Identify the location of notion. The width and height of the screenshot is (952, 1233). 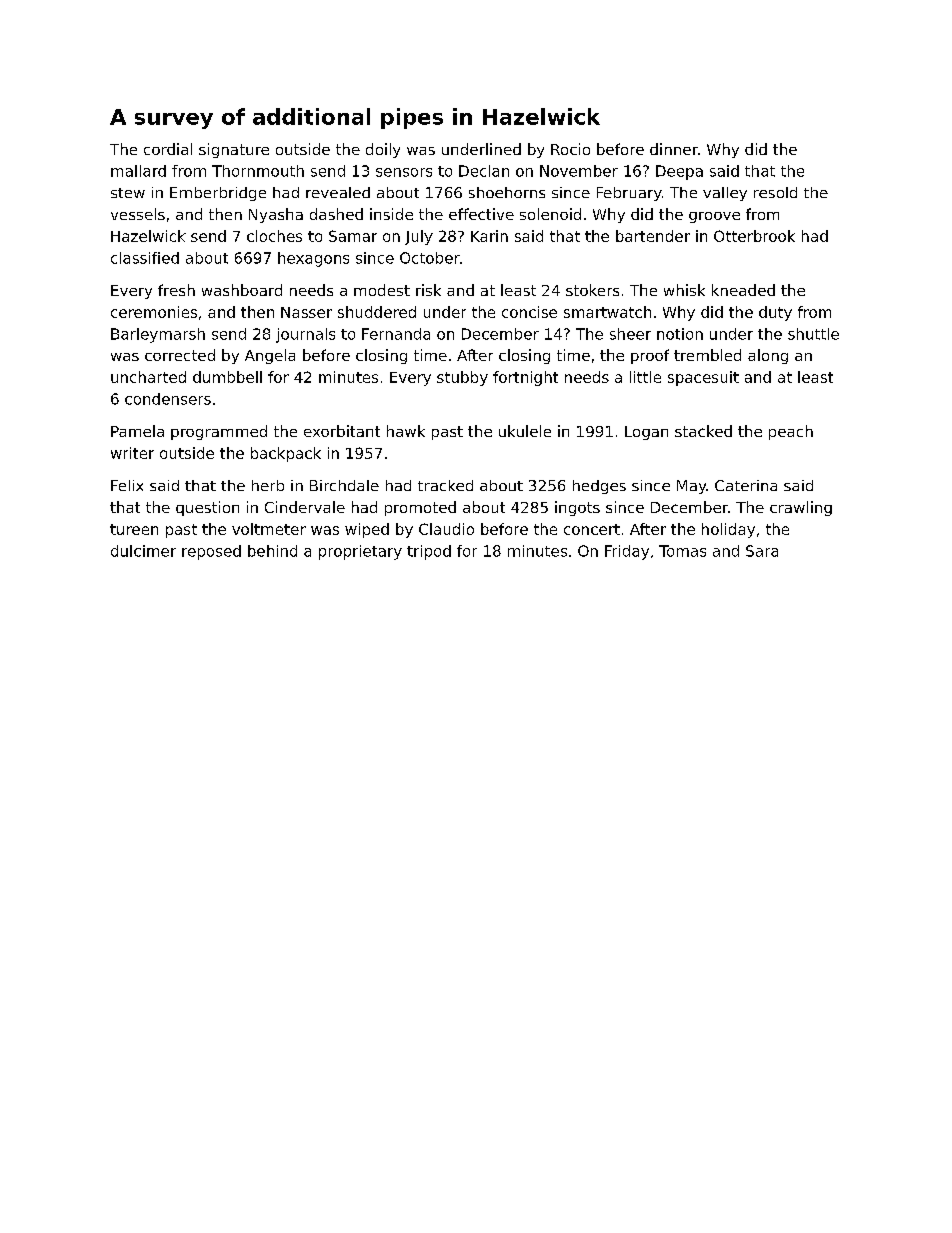
(680, 334).
